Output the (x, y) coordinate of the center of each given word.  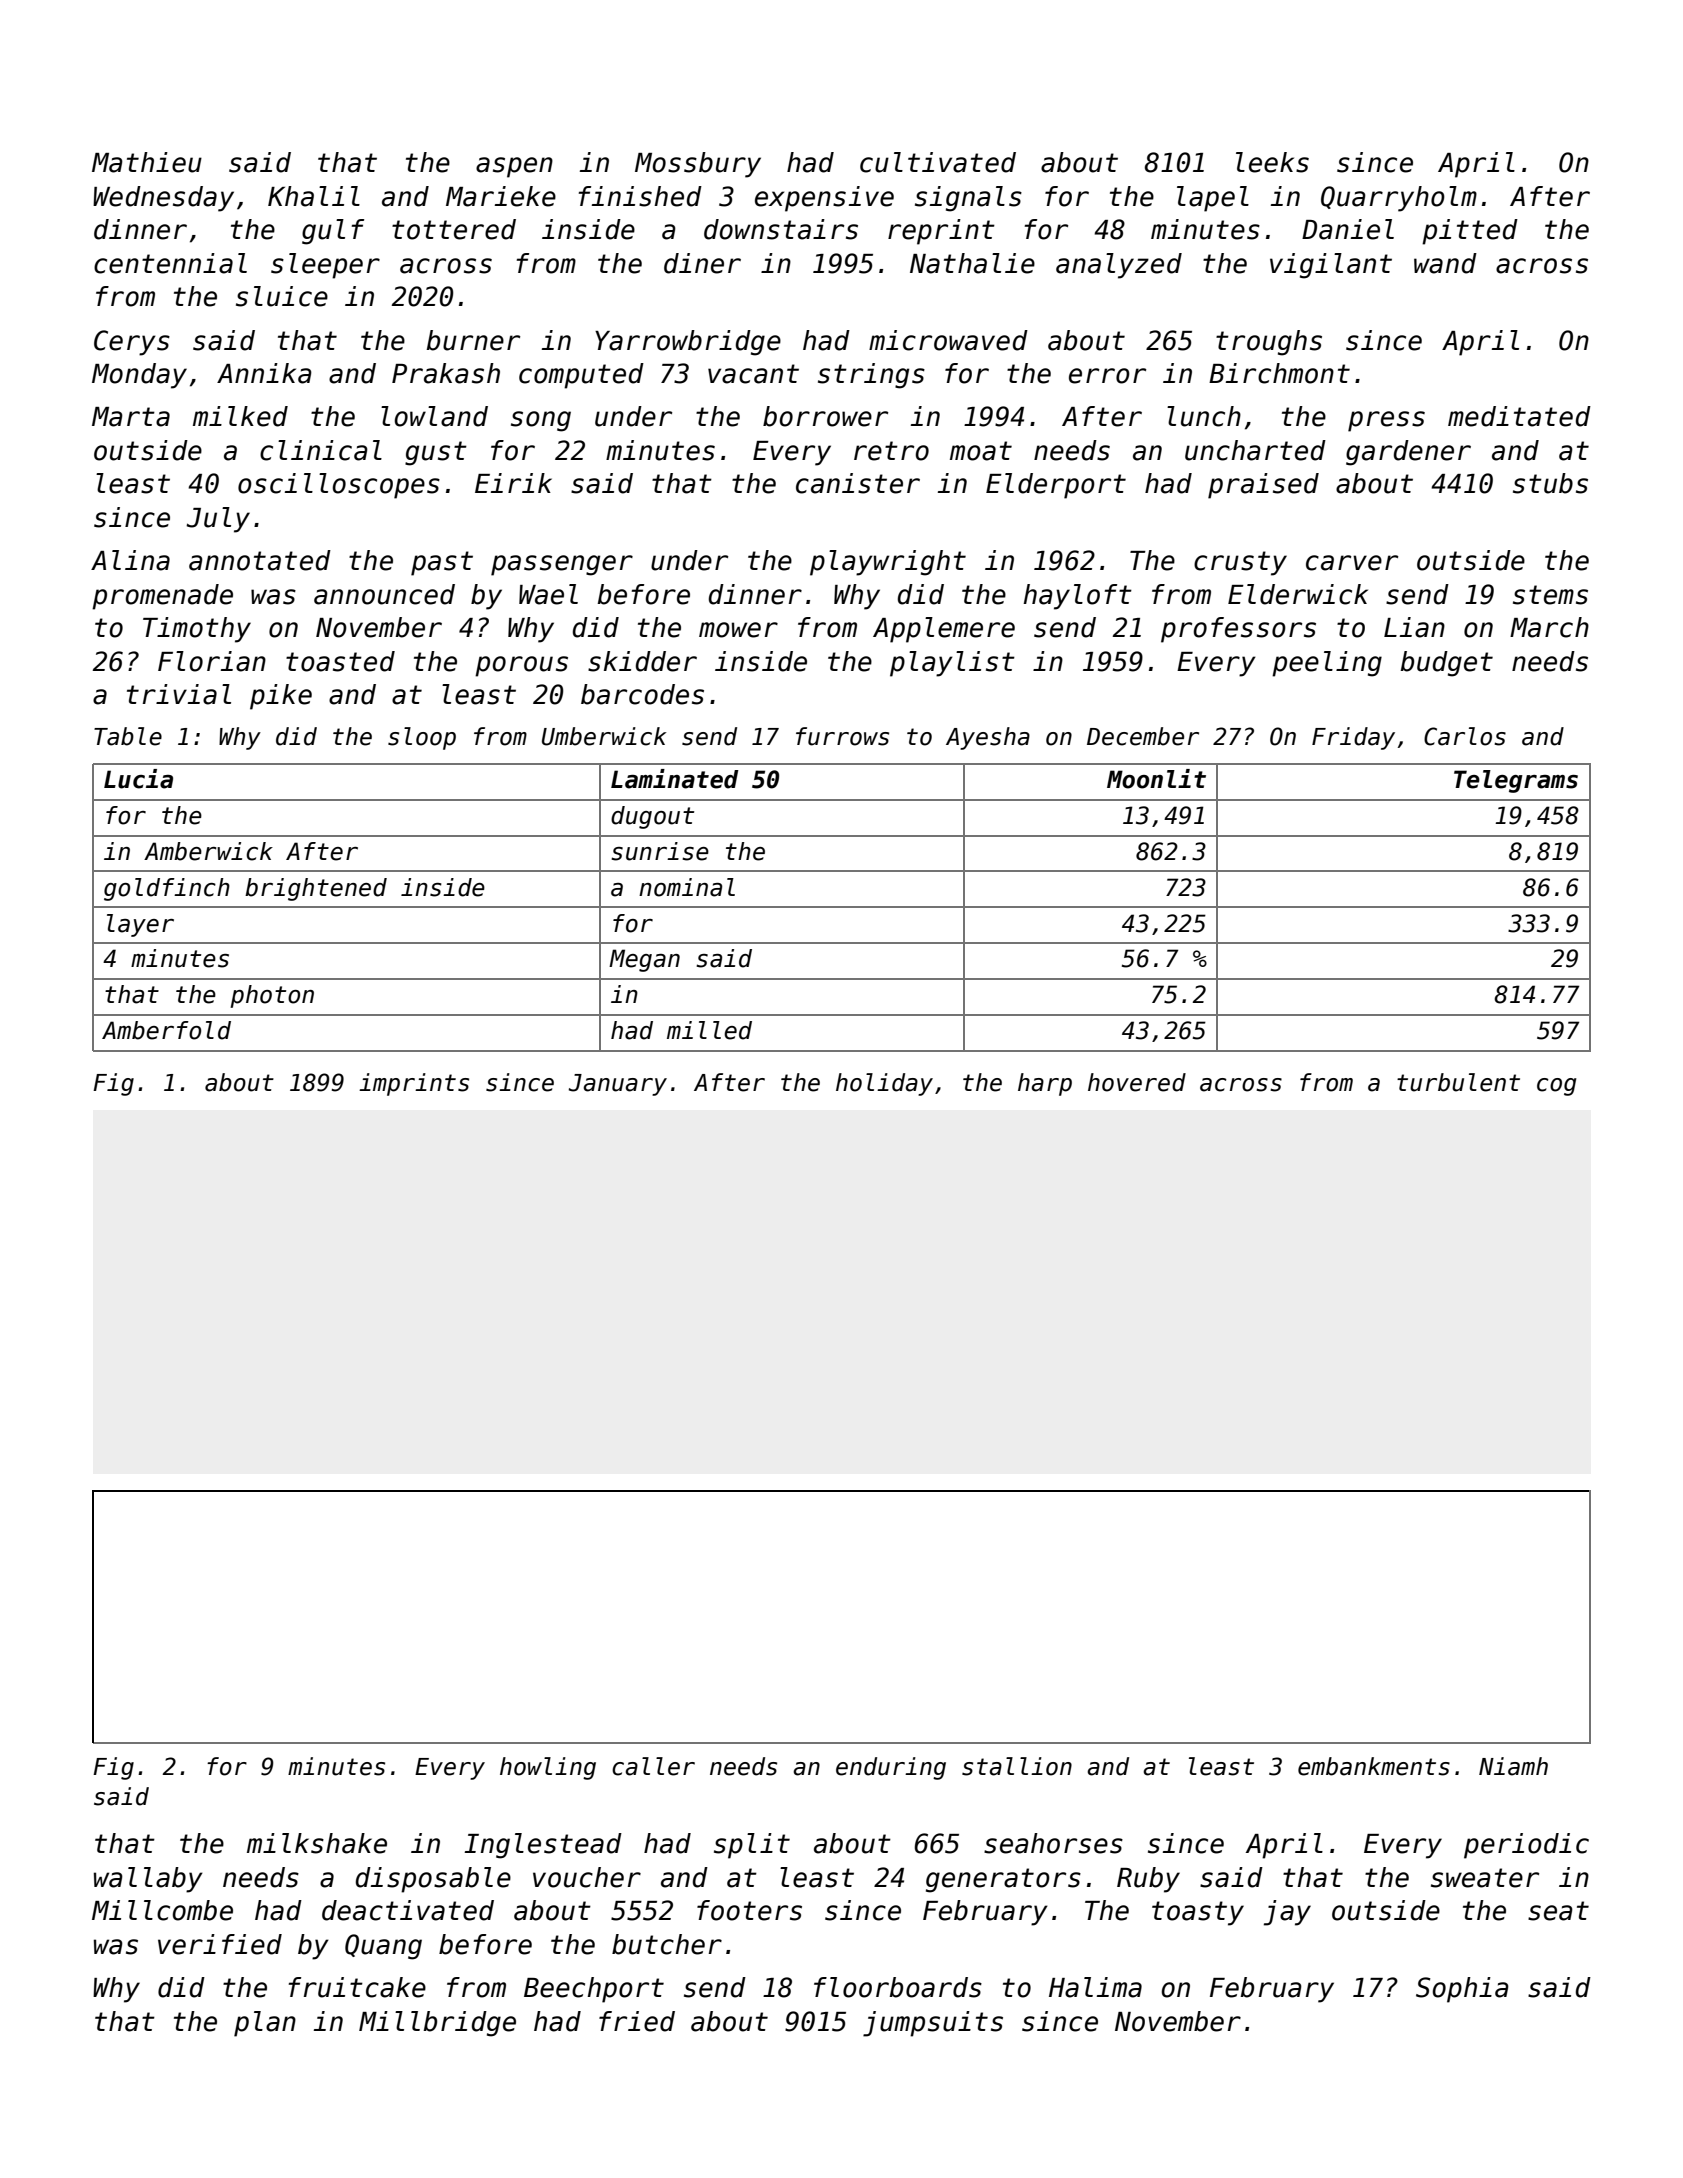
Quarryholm (1399, 199)
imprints (414, 1084)
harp (1045, 1084)
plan (265, 2024)
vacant (753, 374)
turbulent (1458, 1082)
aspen (514, 167)
